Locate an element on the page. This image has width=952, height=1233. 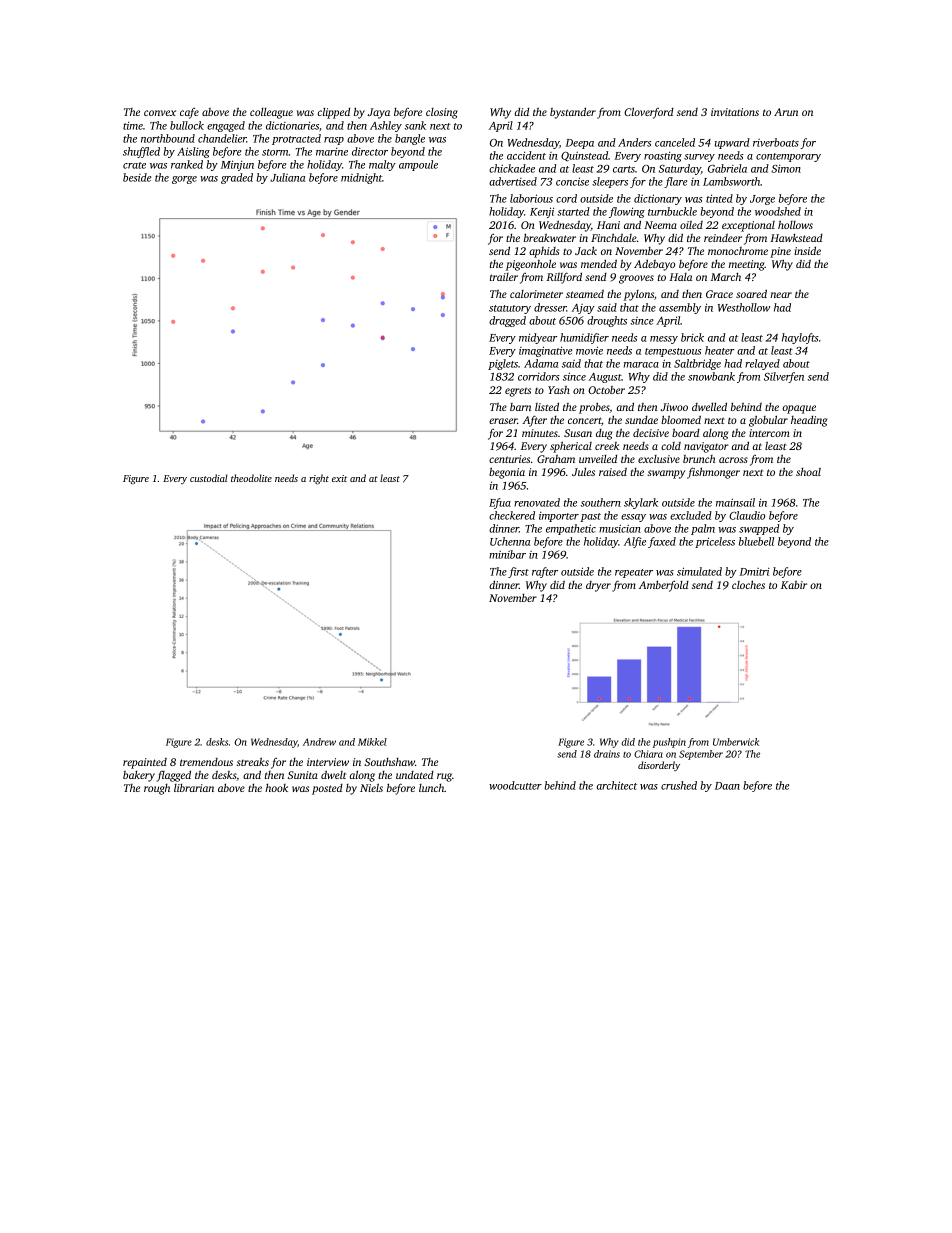
piglets is located at coordinates (503, 364).
